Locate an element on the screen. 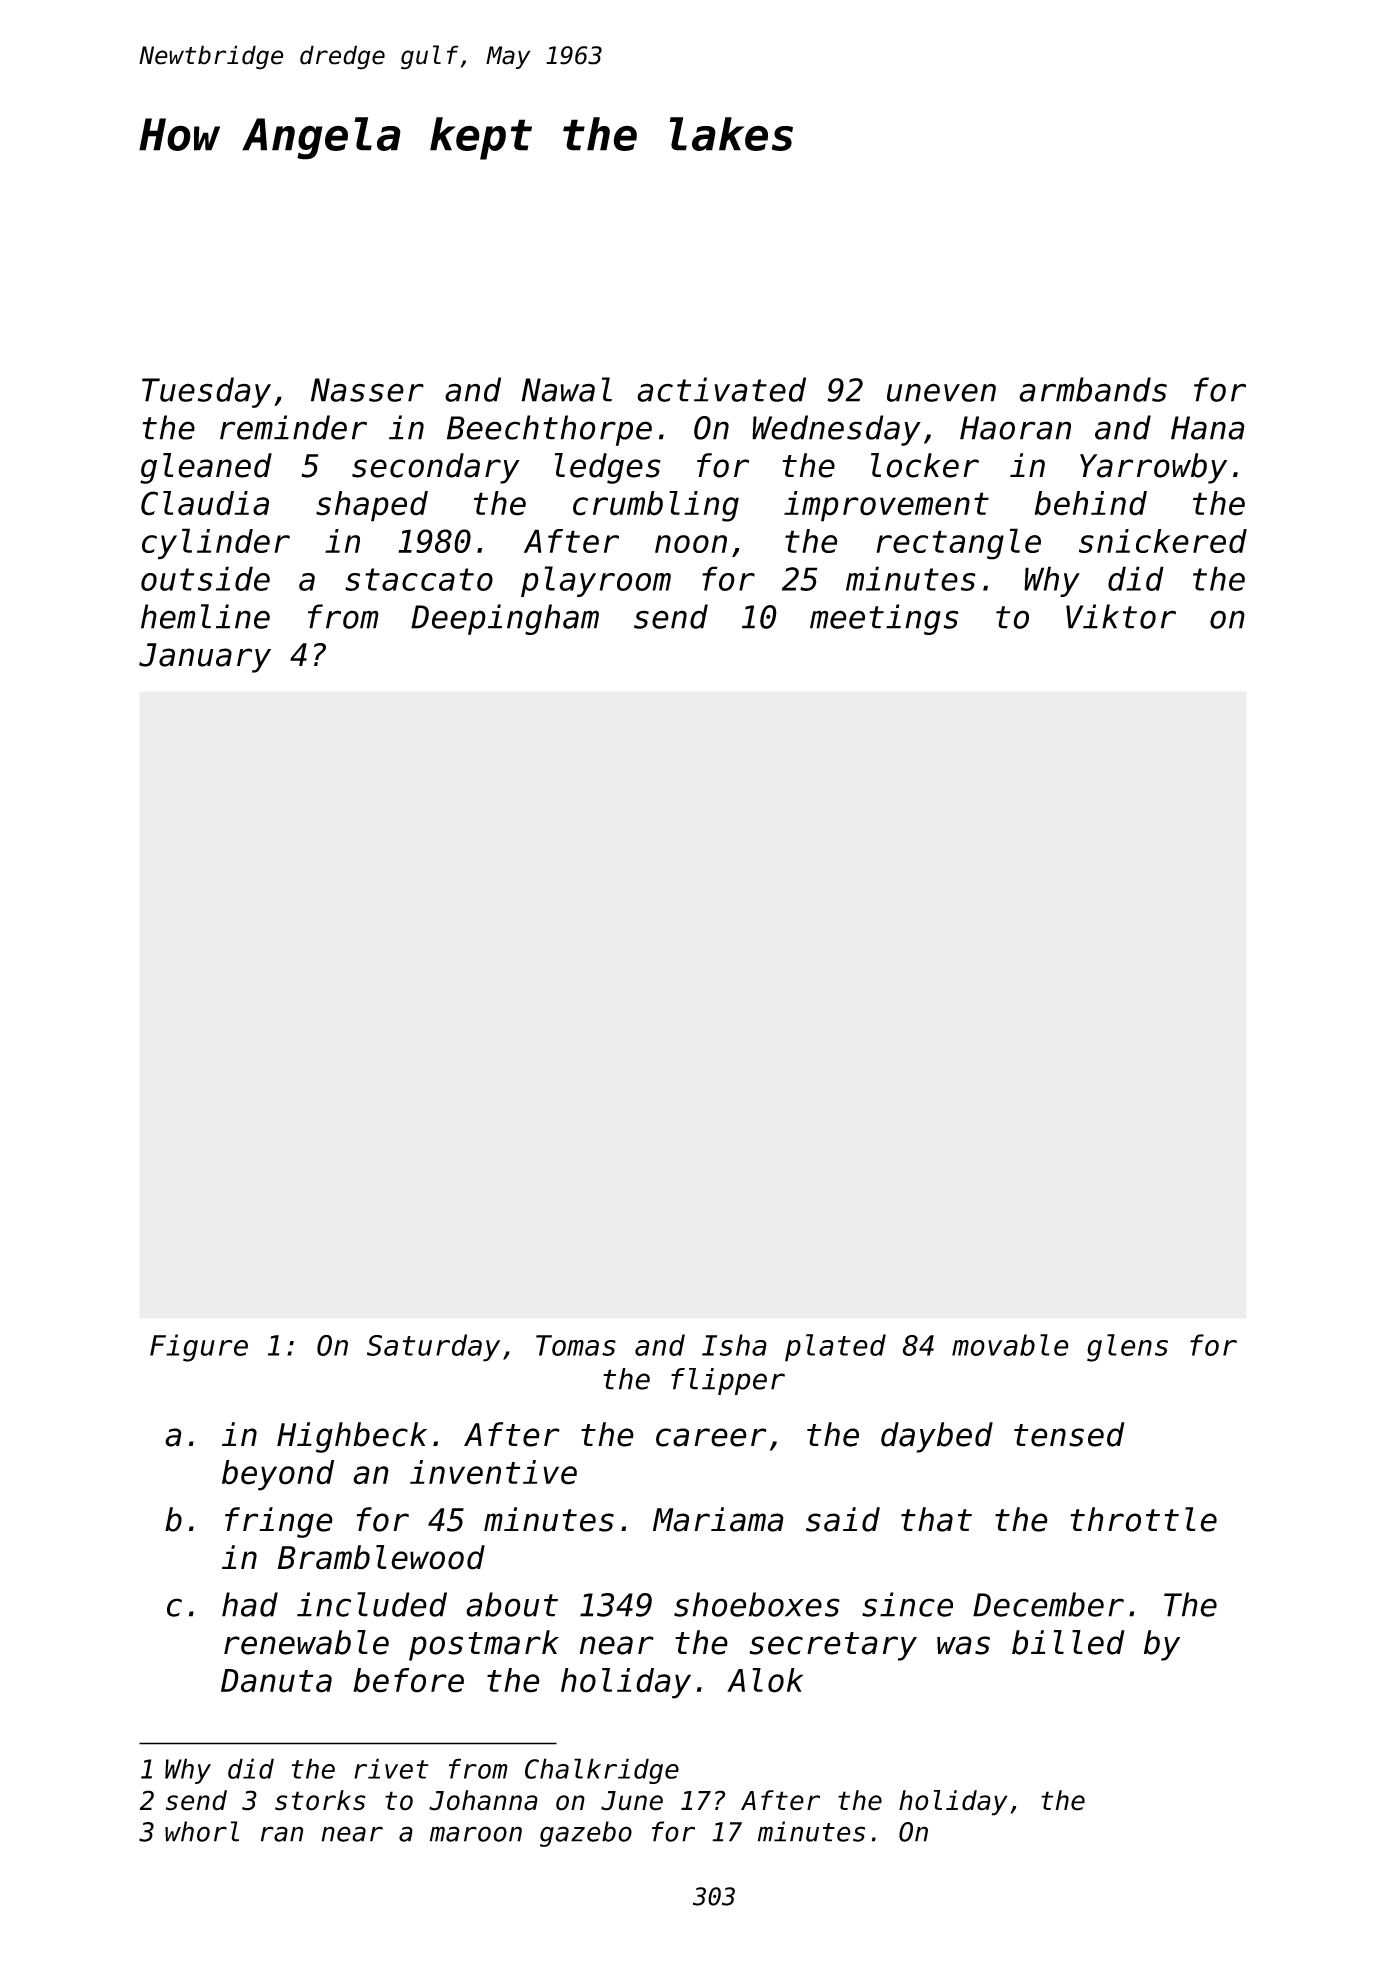  uneven is located at coordinates (941, 392).
